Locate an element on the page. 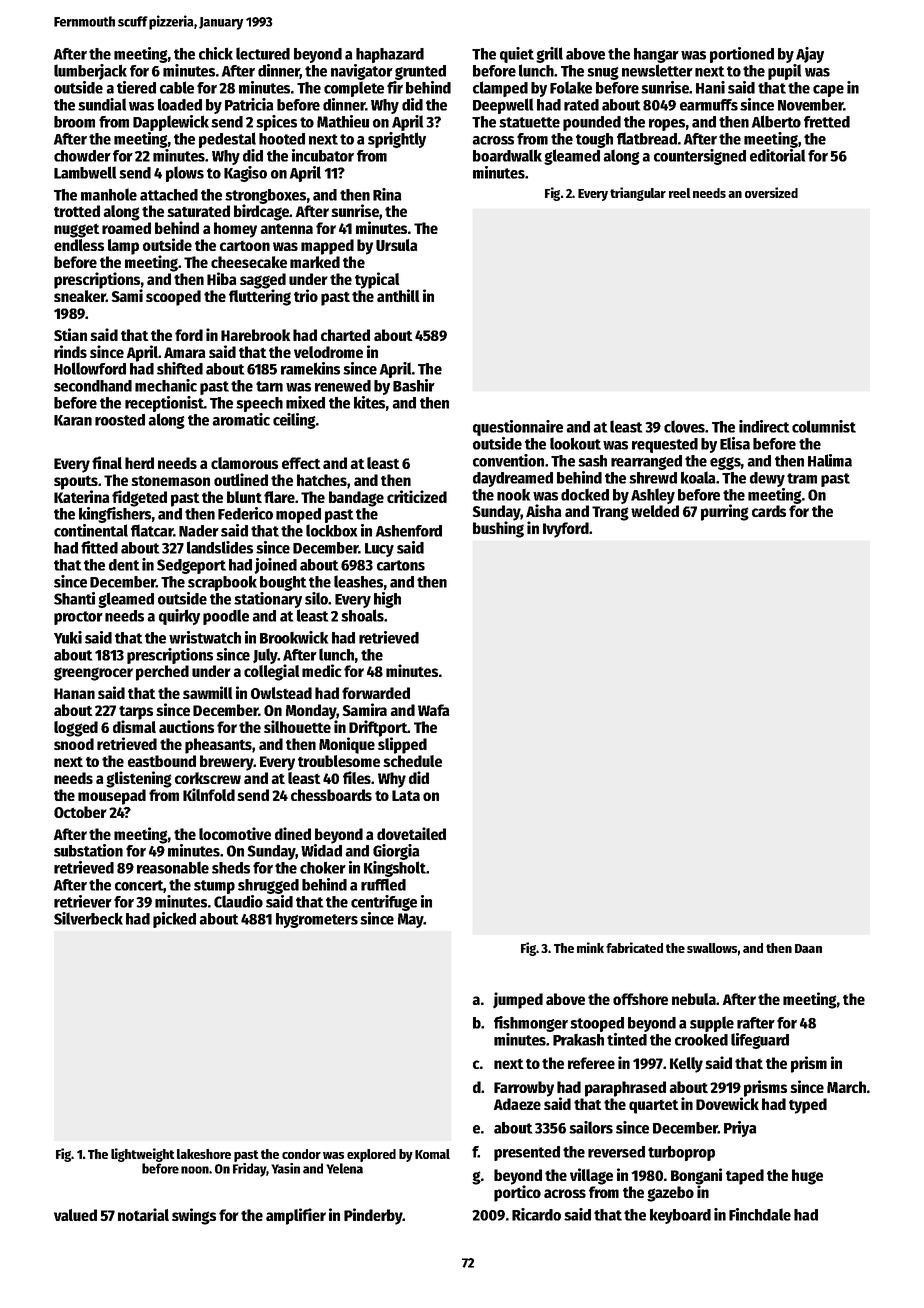  hangar is located at coordinates (656, 55).
